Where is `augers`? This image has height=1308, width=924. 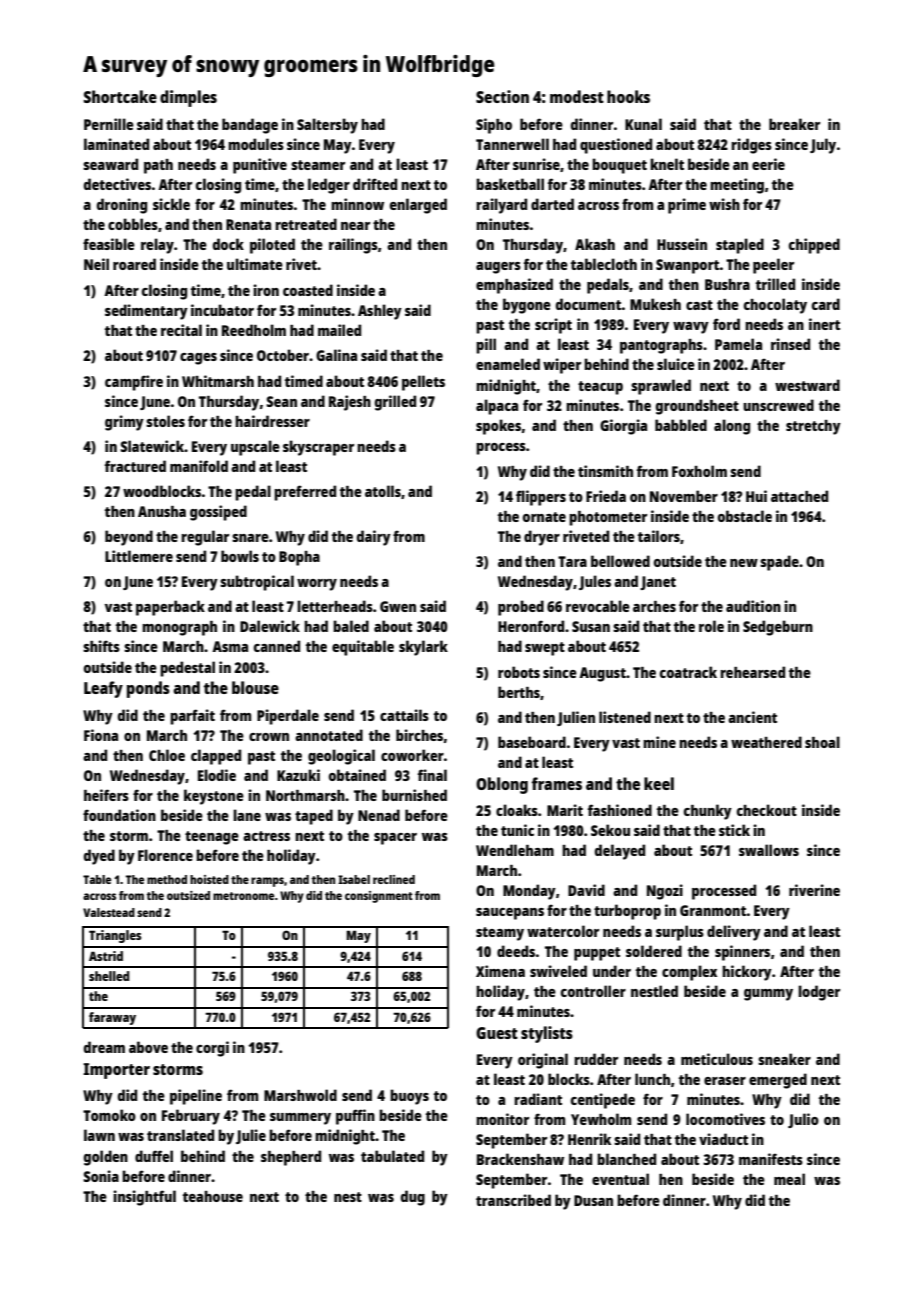
augers is located at coordinates (498, 268).
